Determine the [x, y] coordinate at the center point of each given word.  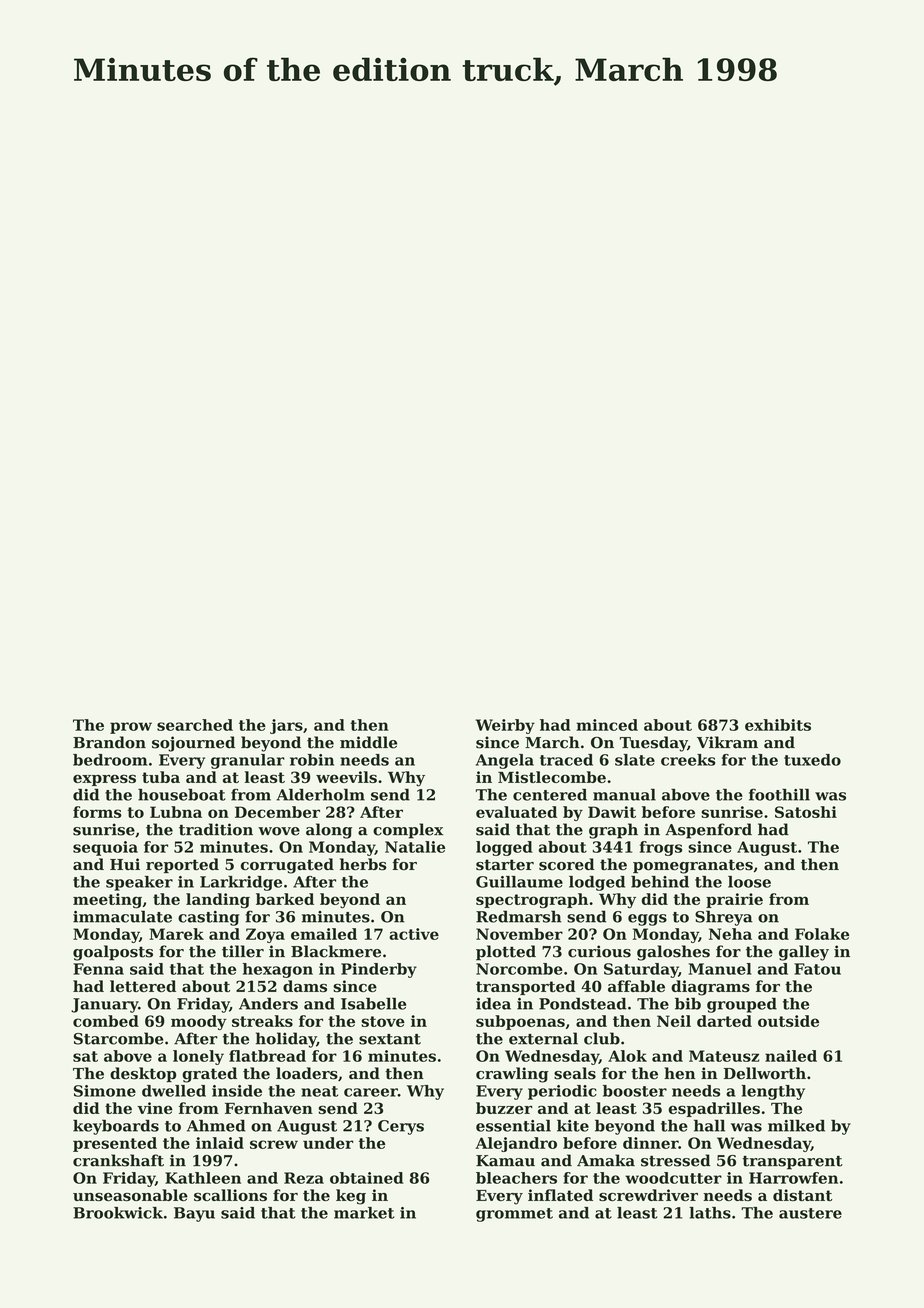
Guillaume [519, 882]
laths [710, 1213]
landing [218, 901]
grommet [514, 1215]
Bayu [194, 1214]
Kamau [505, 1161]
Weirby [505, 726]
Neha [730, 934]
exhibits [778, 725]
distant [802, 1195]
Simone [105, 1091]
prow [131, 728]
